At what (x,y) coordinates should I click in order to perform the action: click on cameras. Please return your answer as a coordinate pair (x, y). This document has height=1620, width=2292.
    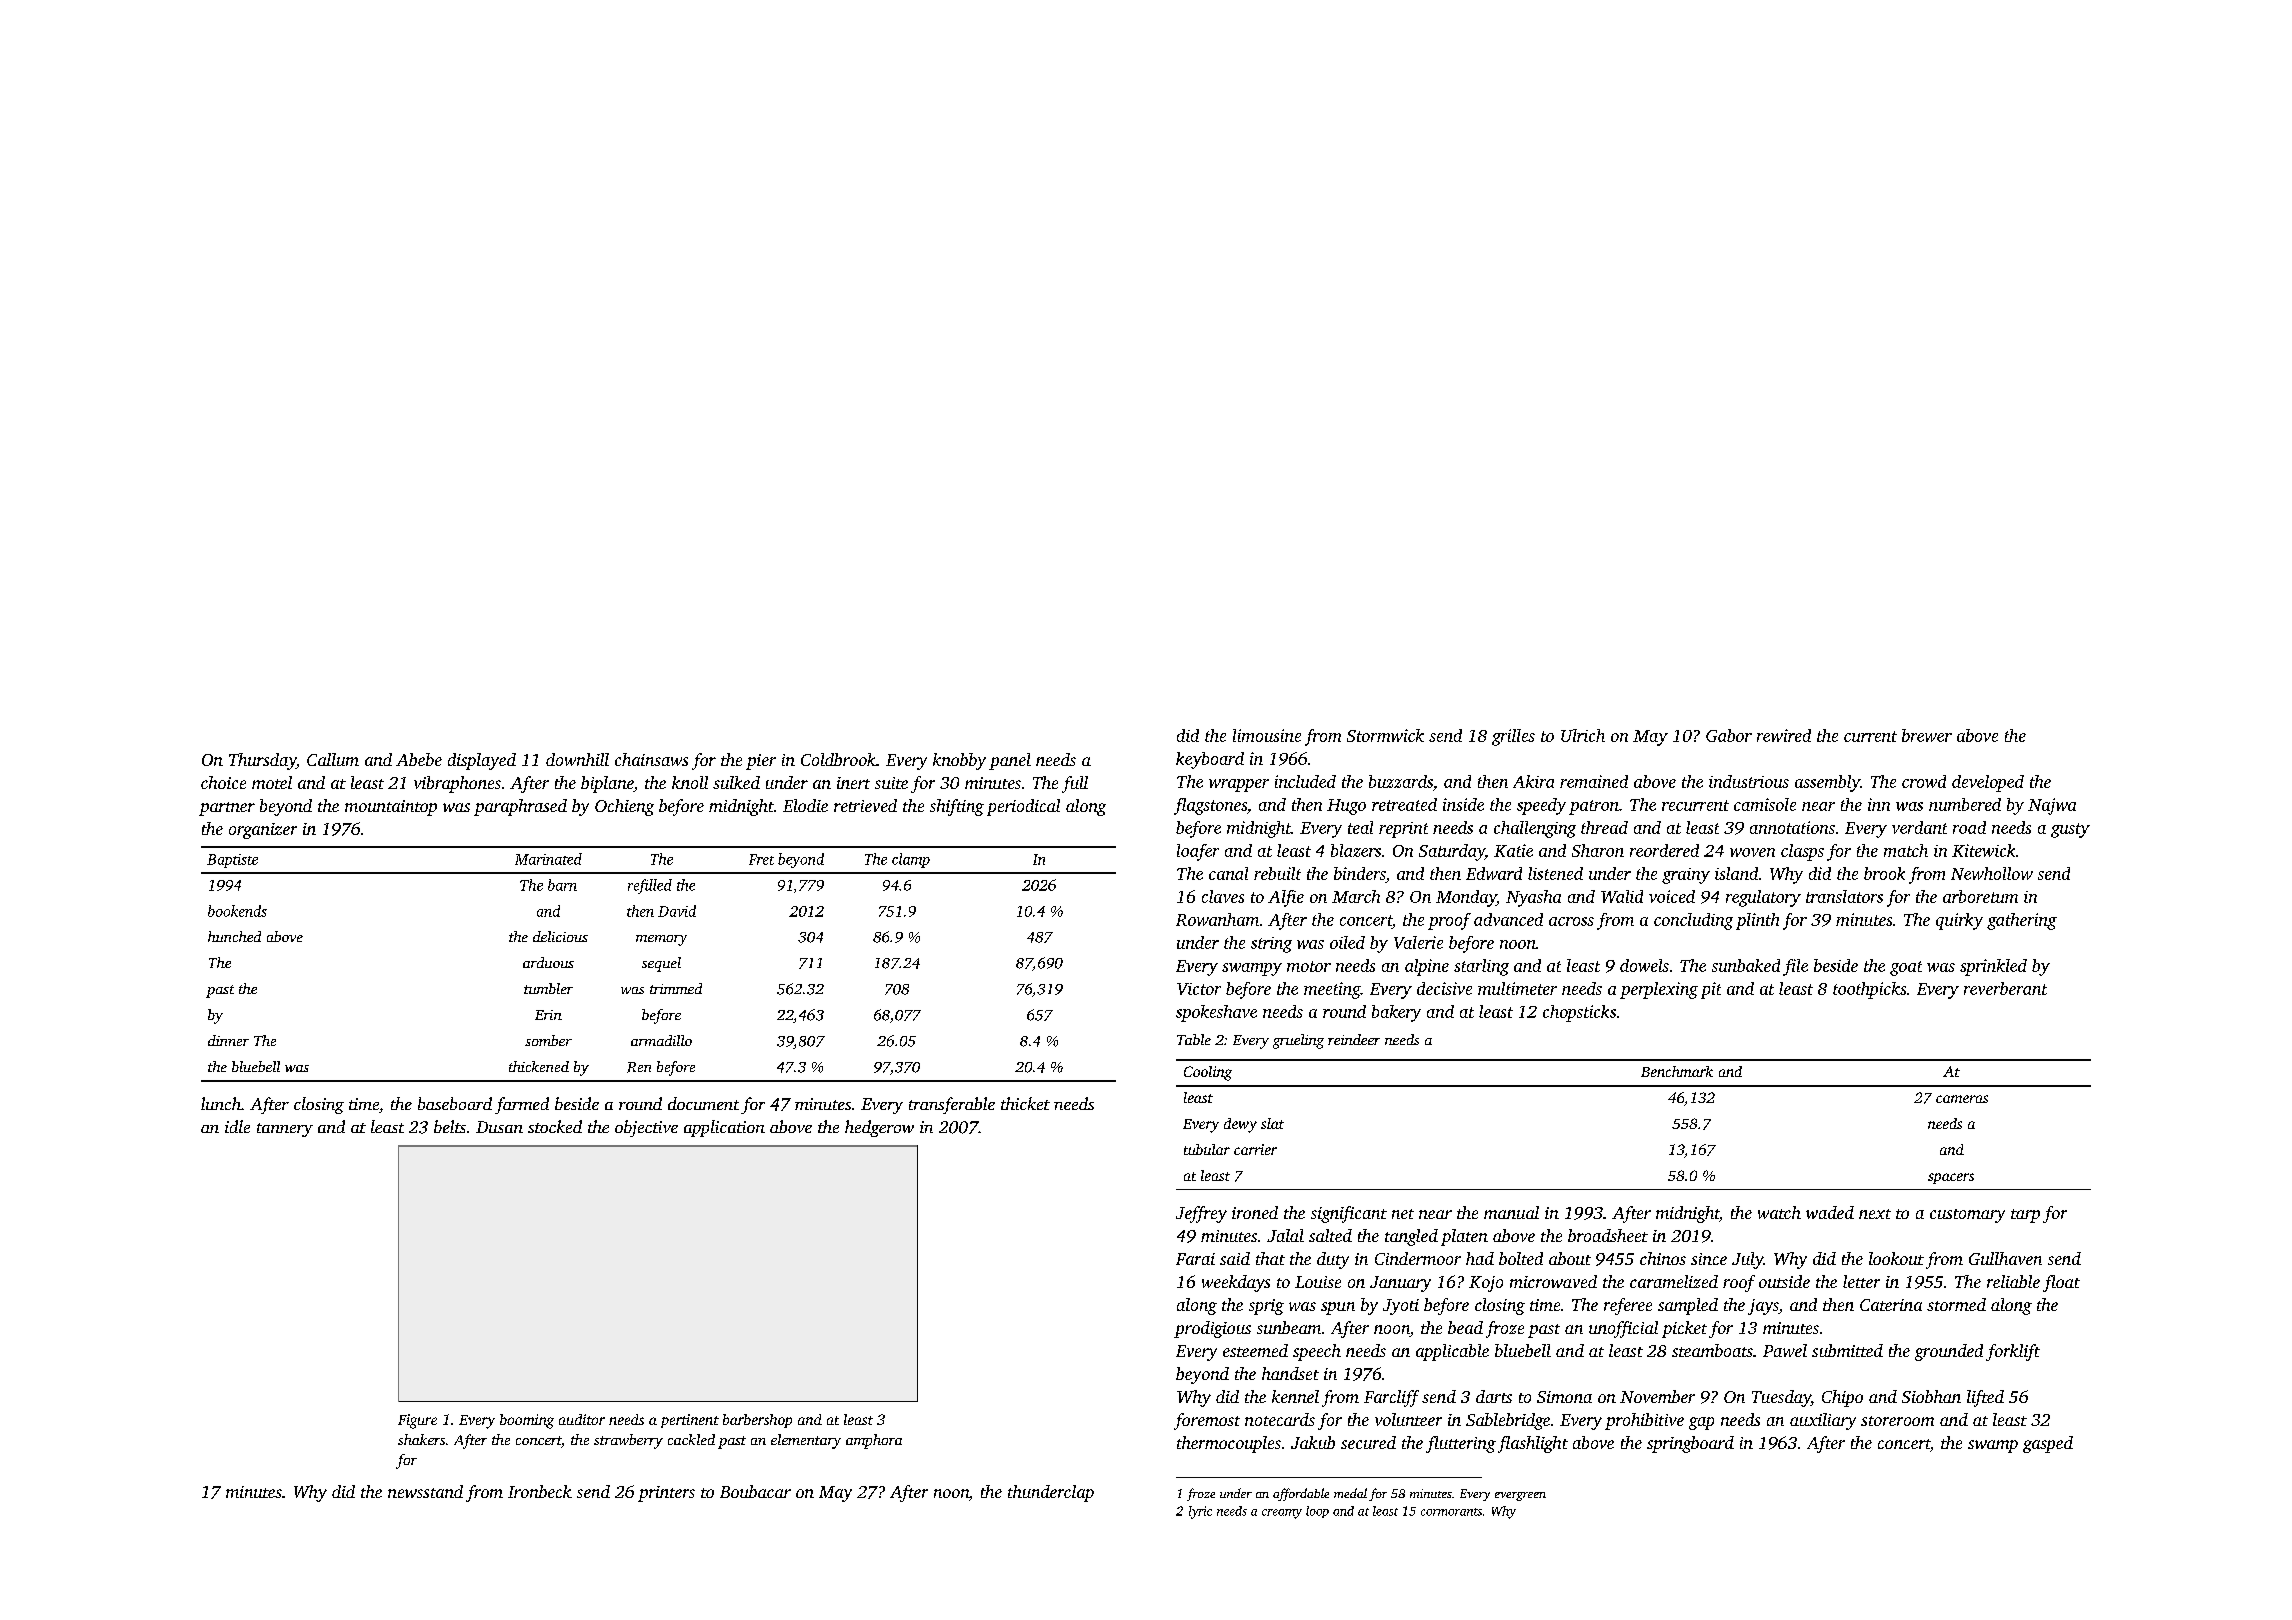
    Looking at the image, I should click on (1962, 1099).
